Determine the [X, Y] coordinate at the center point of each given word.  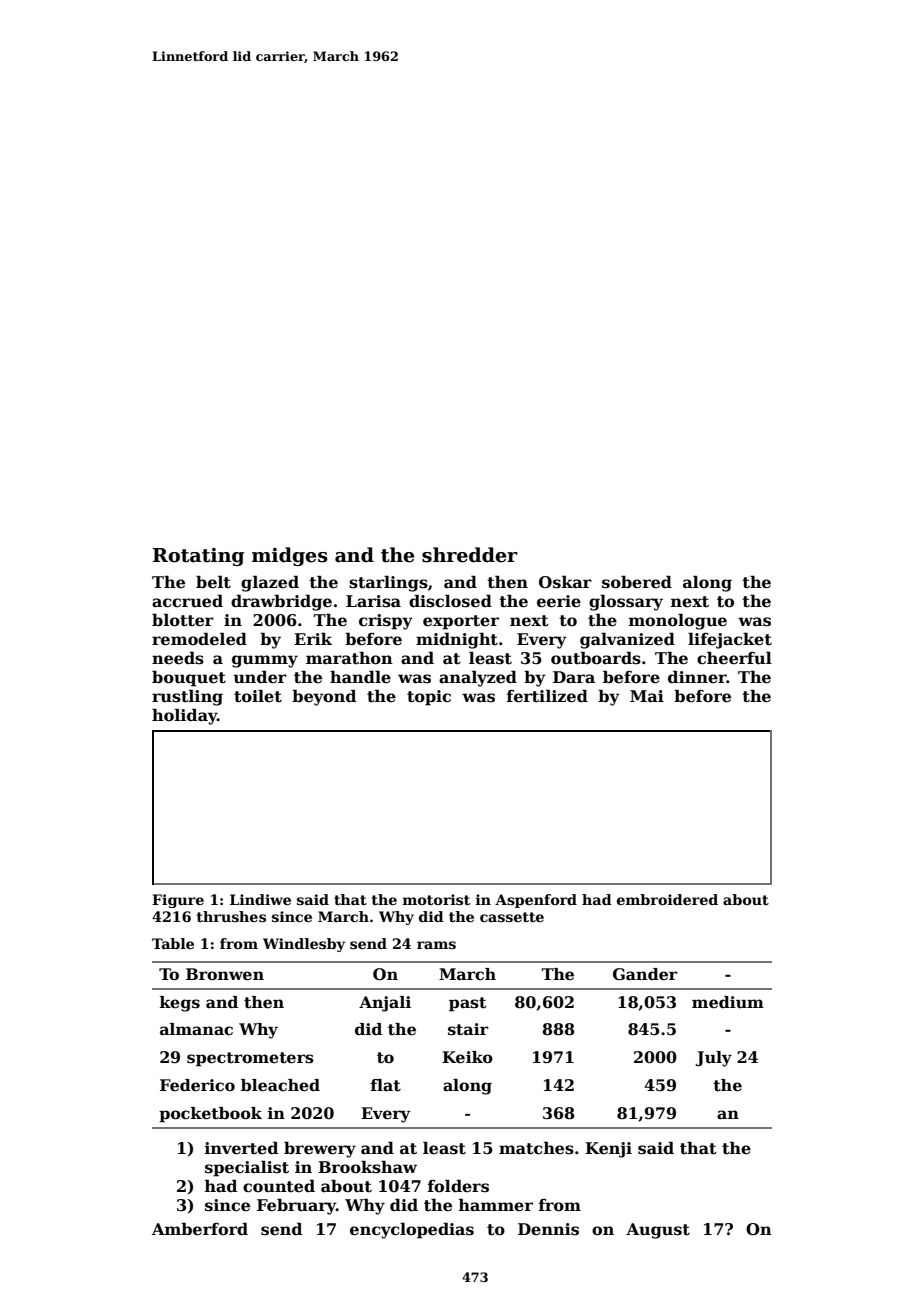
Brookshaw [367, 1167]
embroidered [667, 899]
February [296, 1206]
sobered [637, 582]
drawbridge [281, 602]
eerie [559, 601]
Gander [645, 974]
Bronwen [225, 974]
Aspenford [536, 901]
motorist [436, 899]
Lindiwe [260, 899]
